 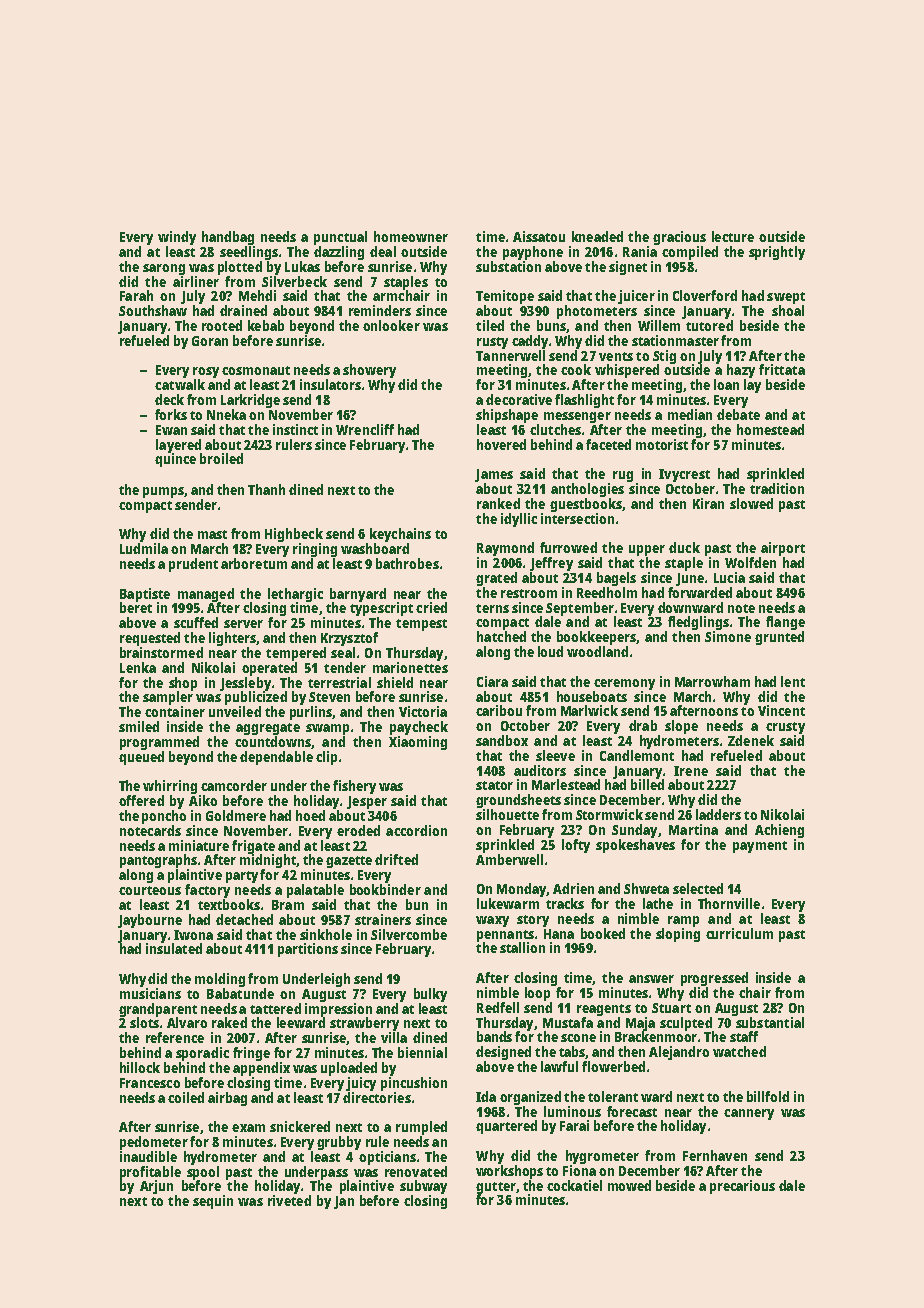 I want to click on homeowner, so click(x=411, y=236).
